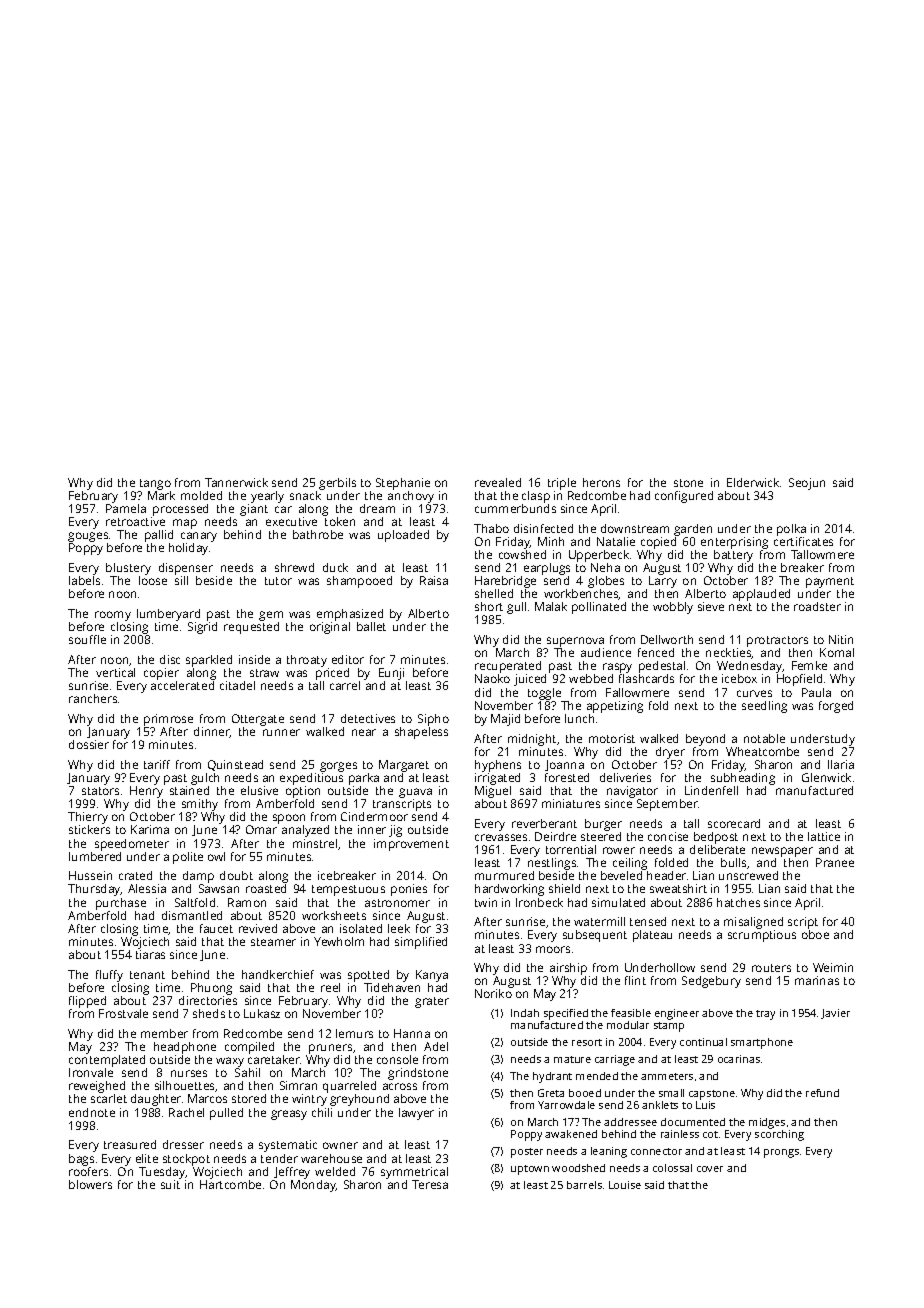 Image resolution: width=924 pixels, height=1308 pixels. Describe the element at coordinates (432, 1002) in the screenshot. I see `grater` at that location.
